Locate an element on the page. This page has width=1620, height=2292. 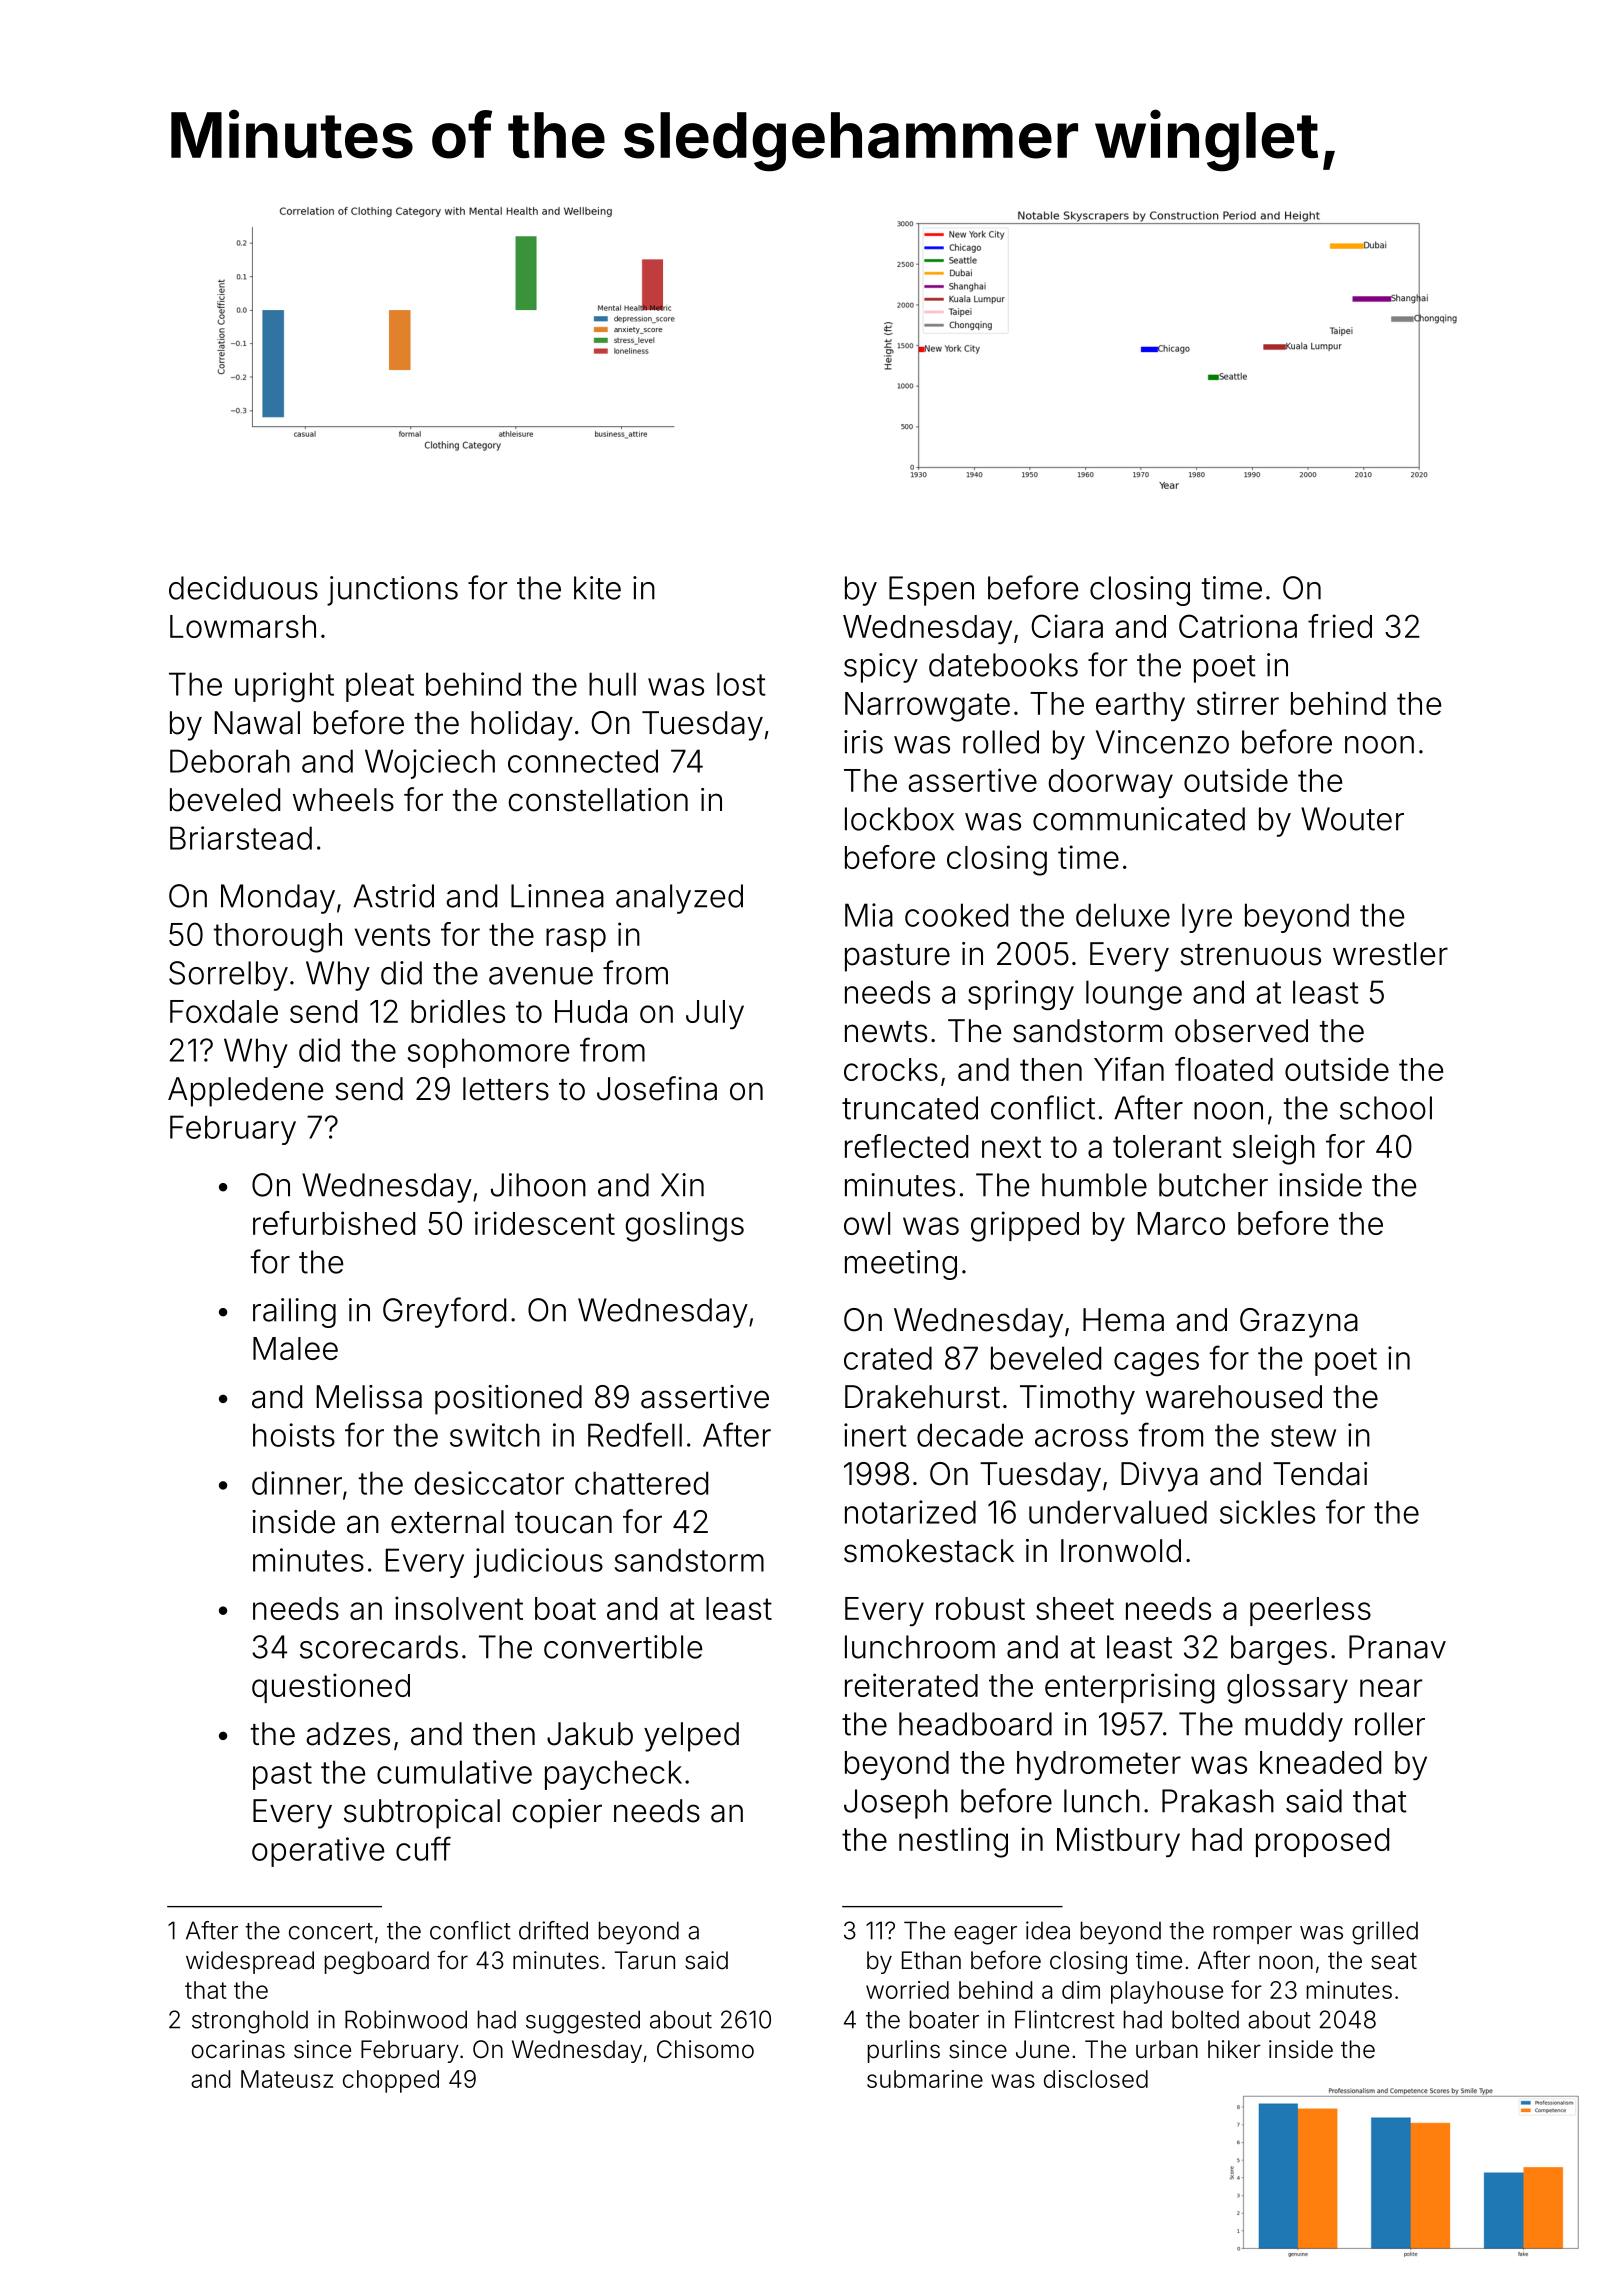
fried is located at coordinates (1340, 626).
